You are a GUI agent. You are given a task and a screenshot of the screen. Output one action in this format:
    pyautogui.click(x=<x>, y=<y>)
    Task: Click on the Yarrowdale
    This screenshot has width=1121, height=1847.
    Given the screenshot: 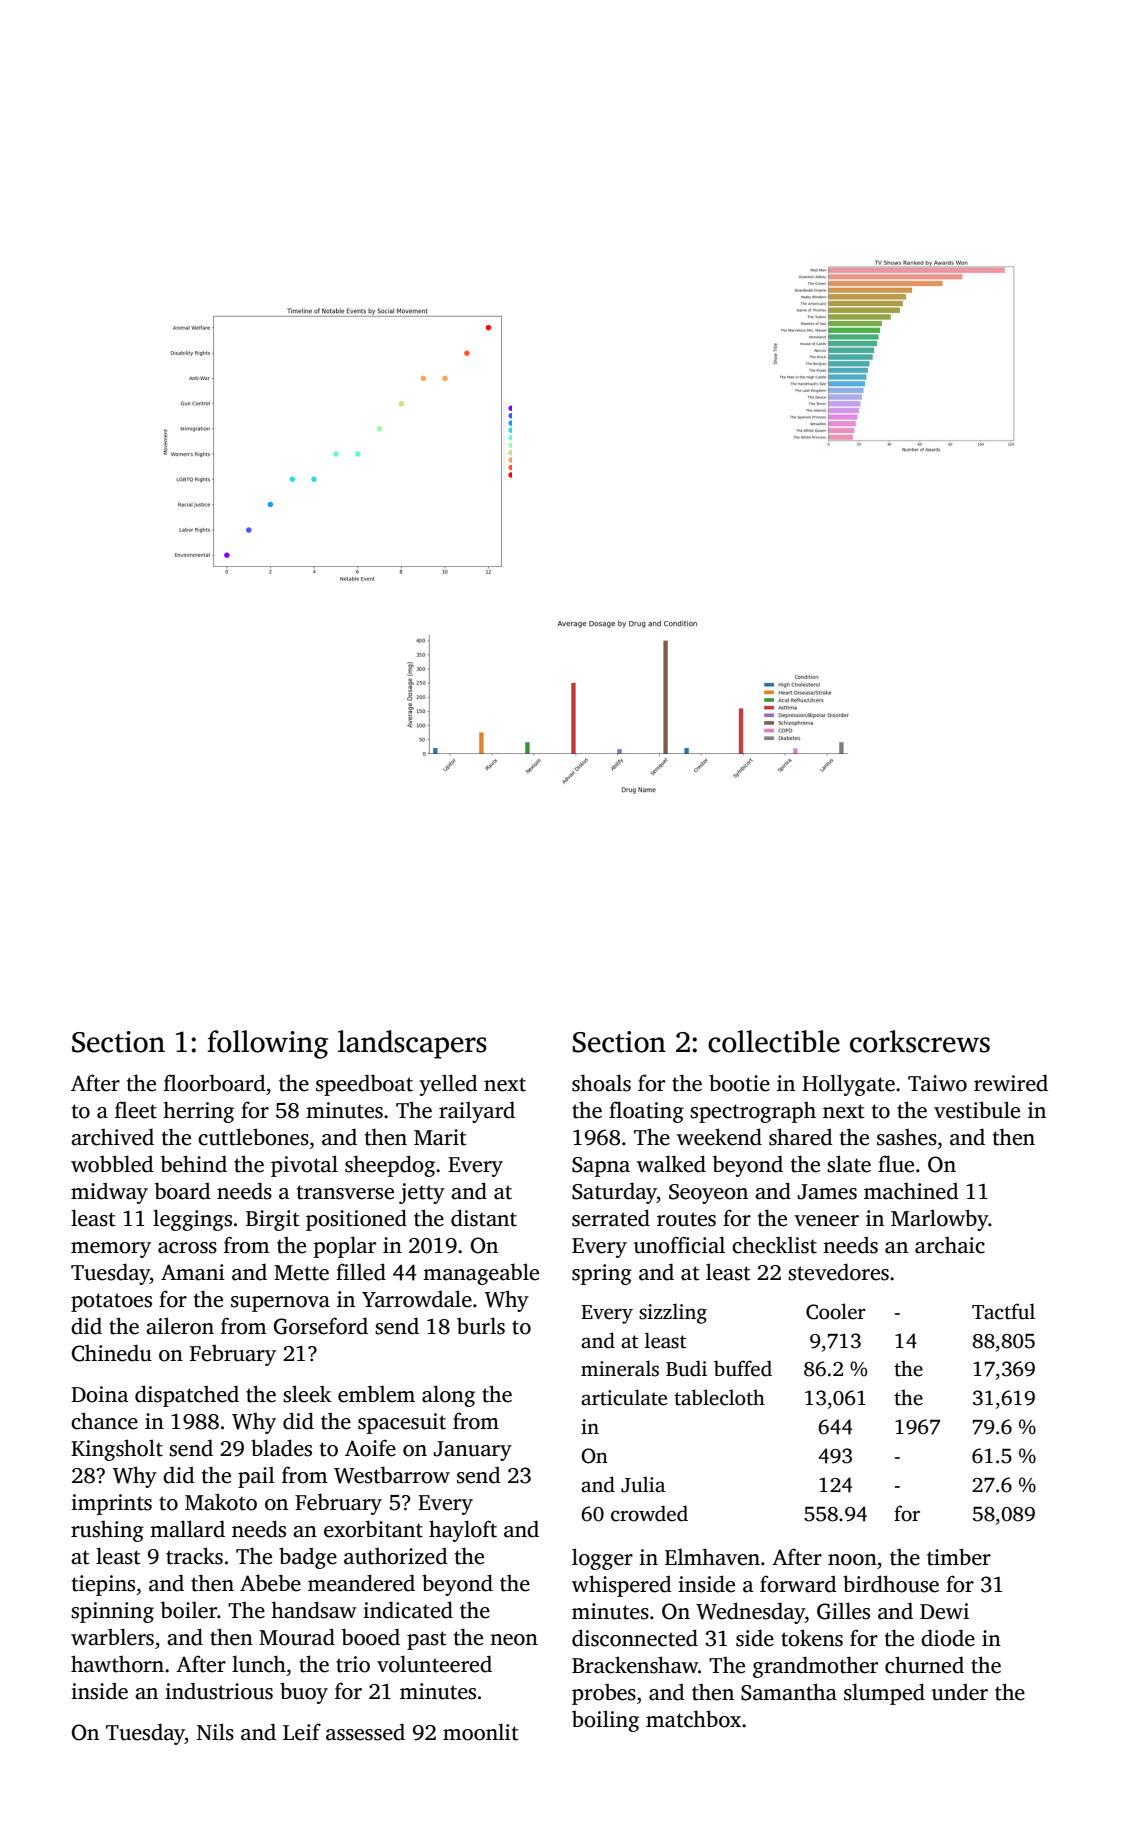 What is the action you would take?
    pyautogui.click(x=417, y=1299)
